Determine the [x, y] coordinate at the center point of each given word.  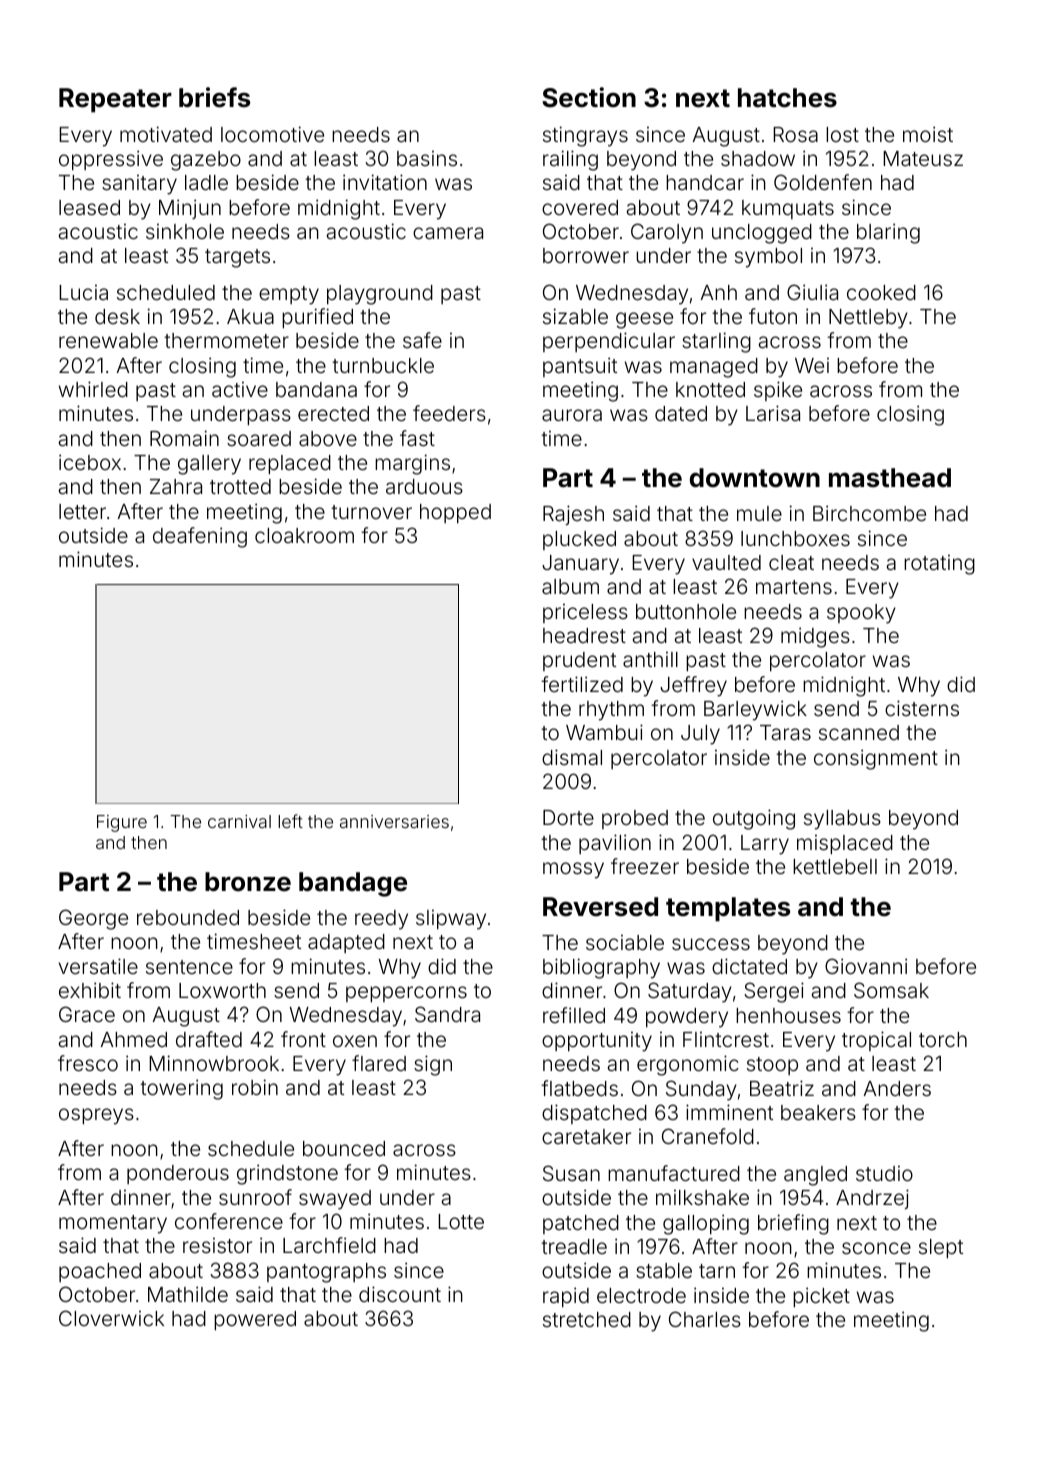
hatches [787, 98]
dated [681, 413]
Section [589, 97]
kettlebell [835, 866]
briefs [214, 97]
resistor [217, 1245]
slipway [451, 920]
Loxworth [222, 990]
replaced [290, 464]
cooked [881, 292]
